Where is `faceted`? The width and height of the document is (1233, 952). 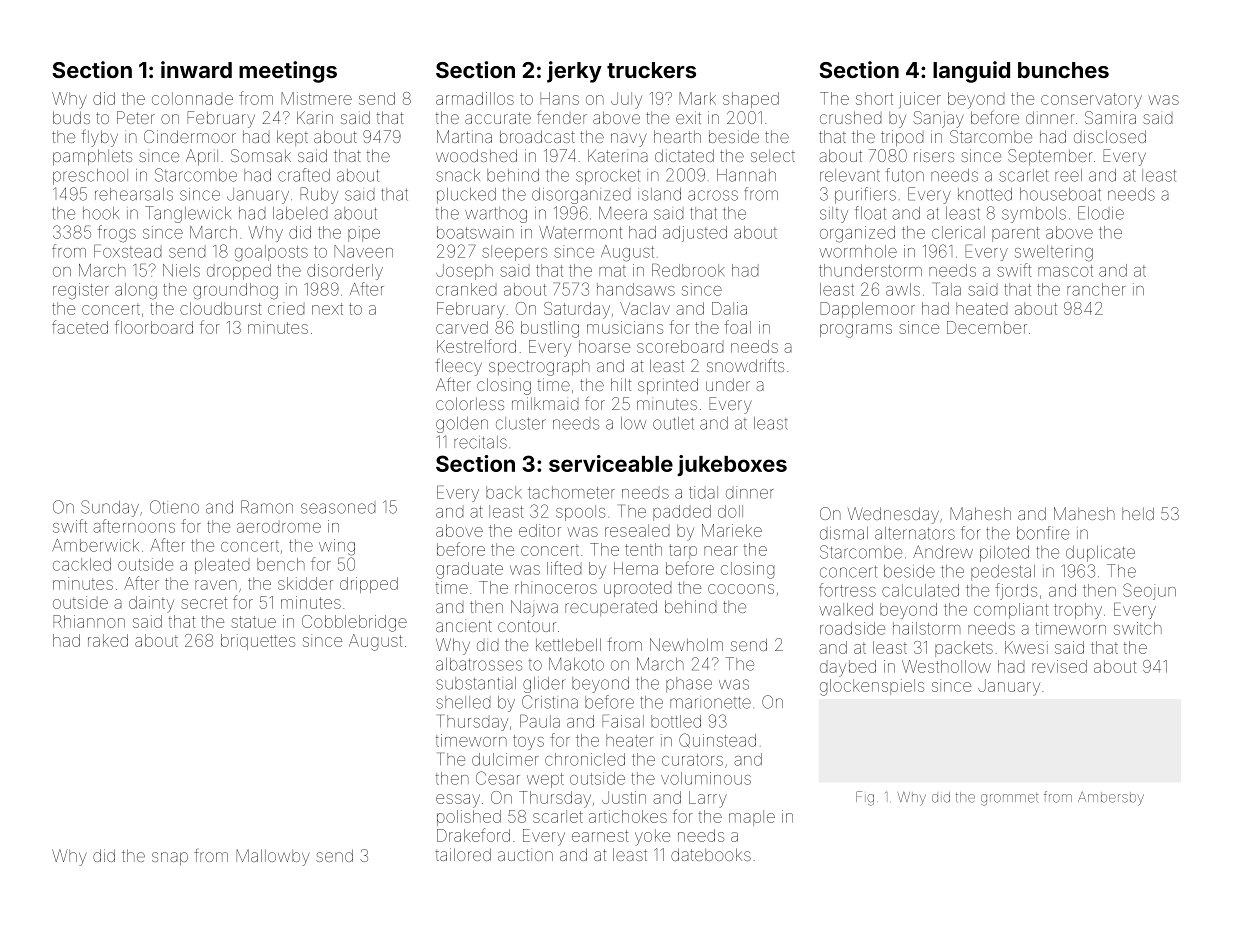
faceted is located at coordinates (80, 327).
